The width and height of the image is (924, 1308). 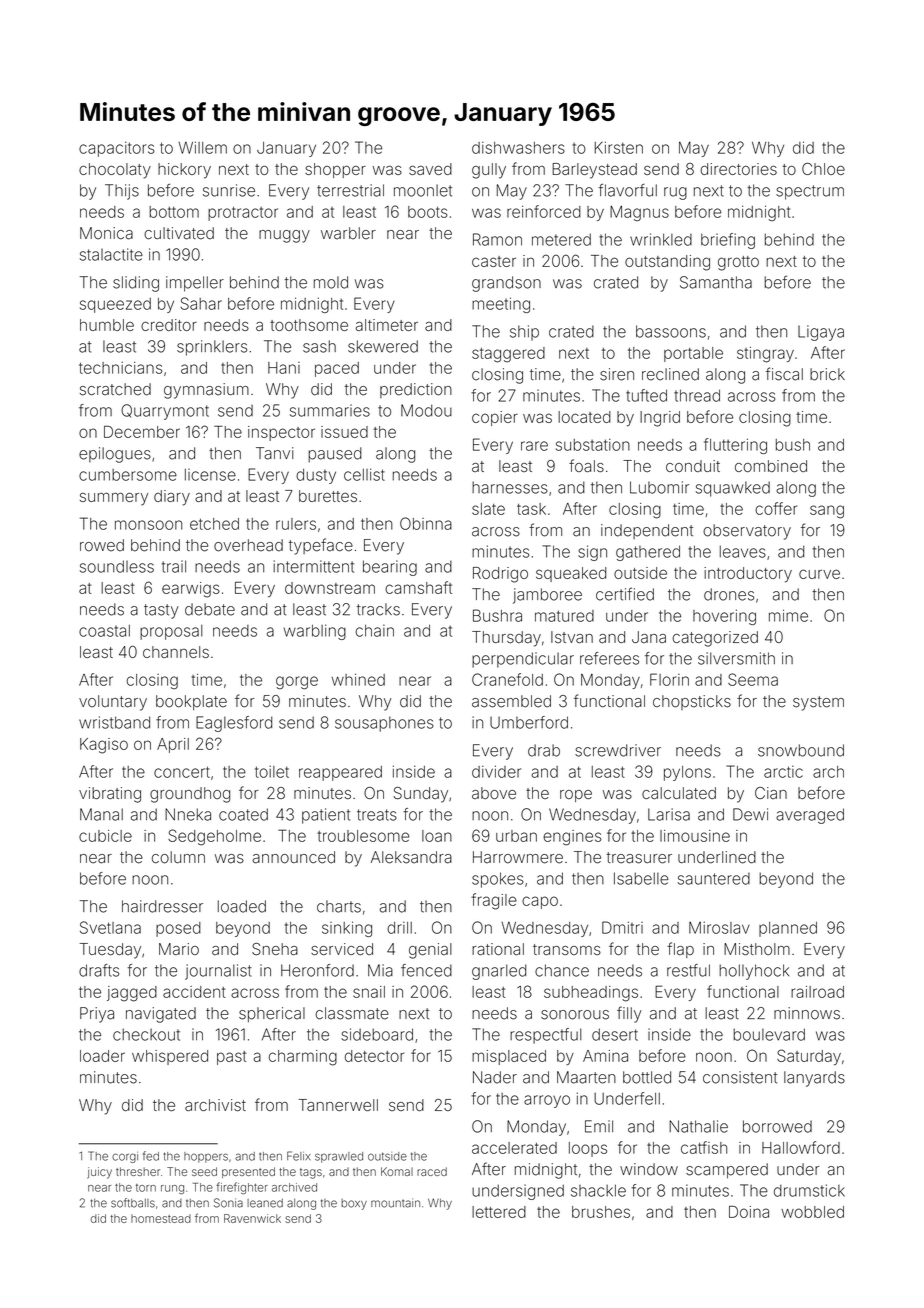 I want to click on wrinkled, so click(x=661, y=239).
